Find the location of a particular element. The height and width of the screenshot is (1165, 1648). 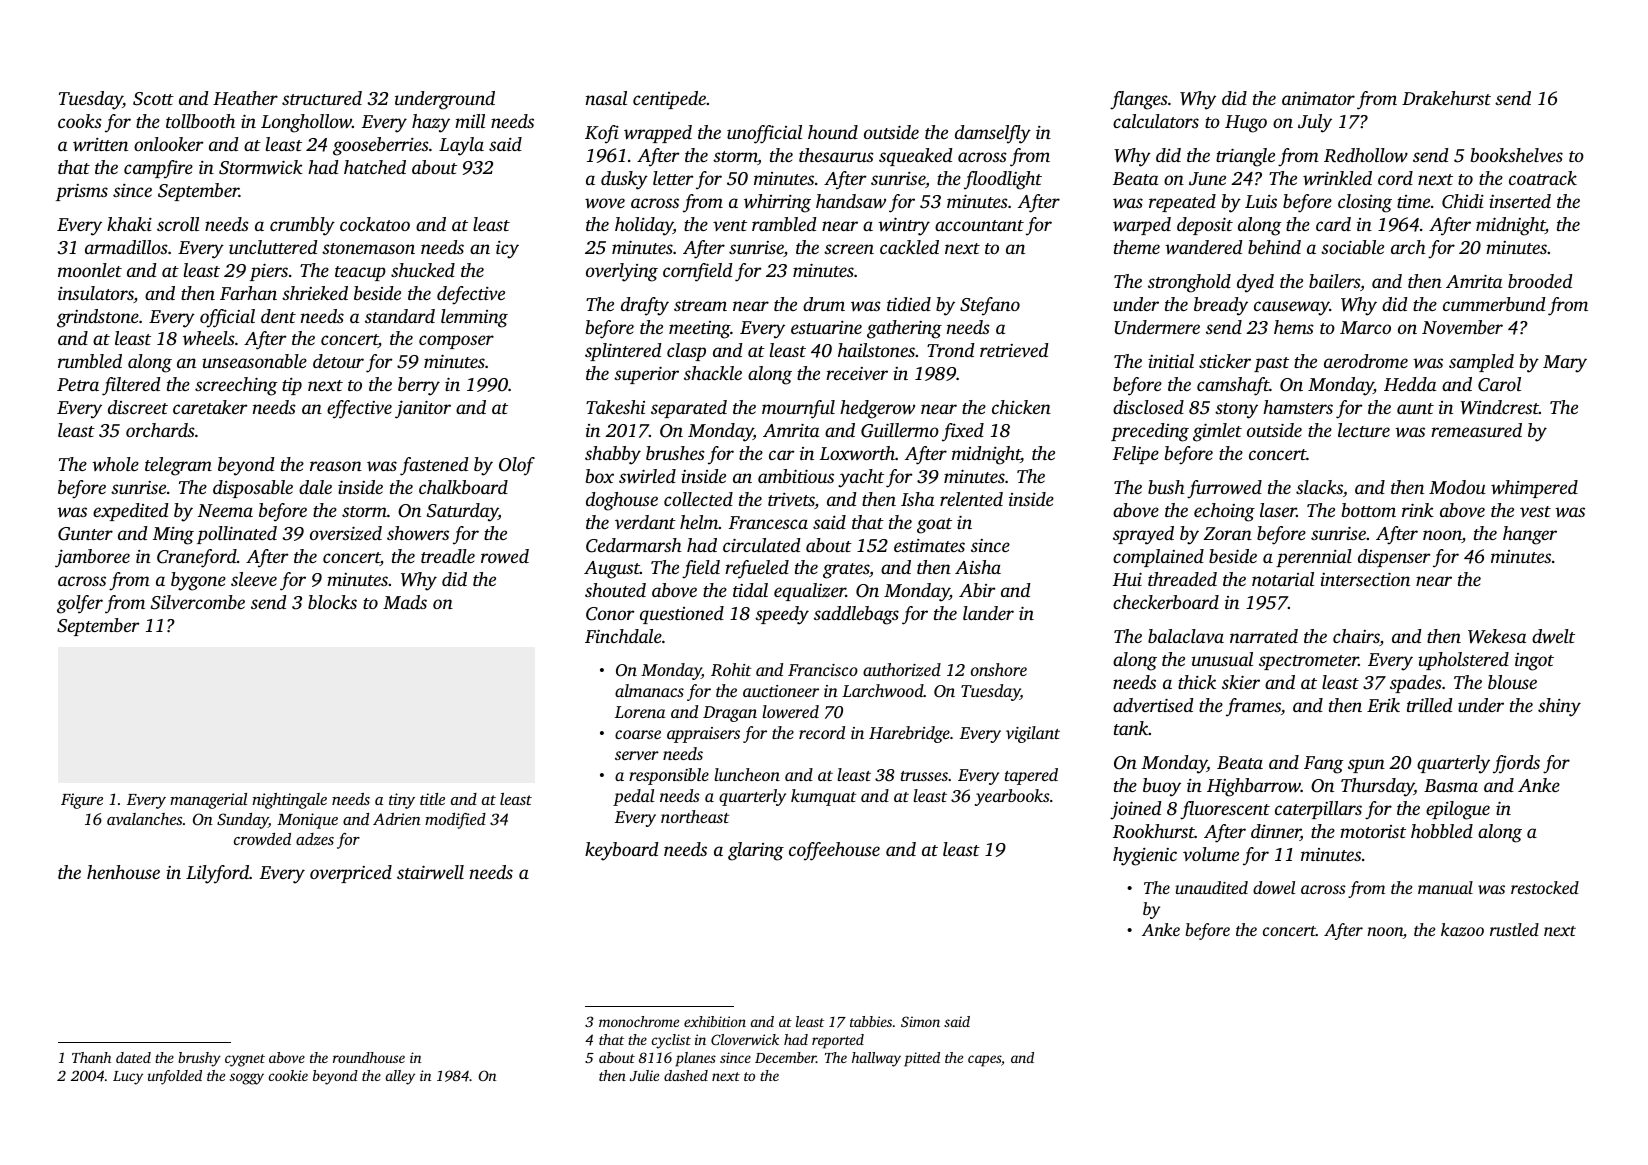

capes is located at coordinates (984, 1061).
